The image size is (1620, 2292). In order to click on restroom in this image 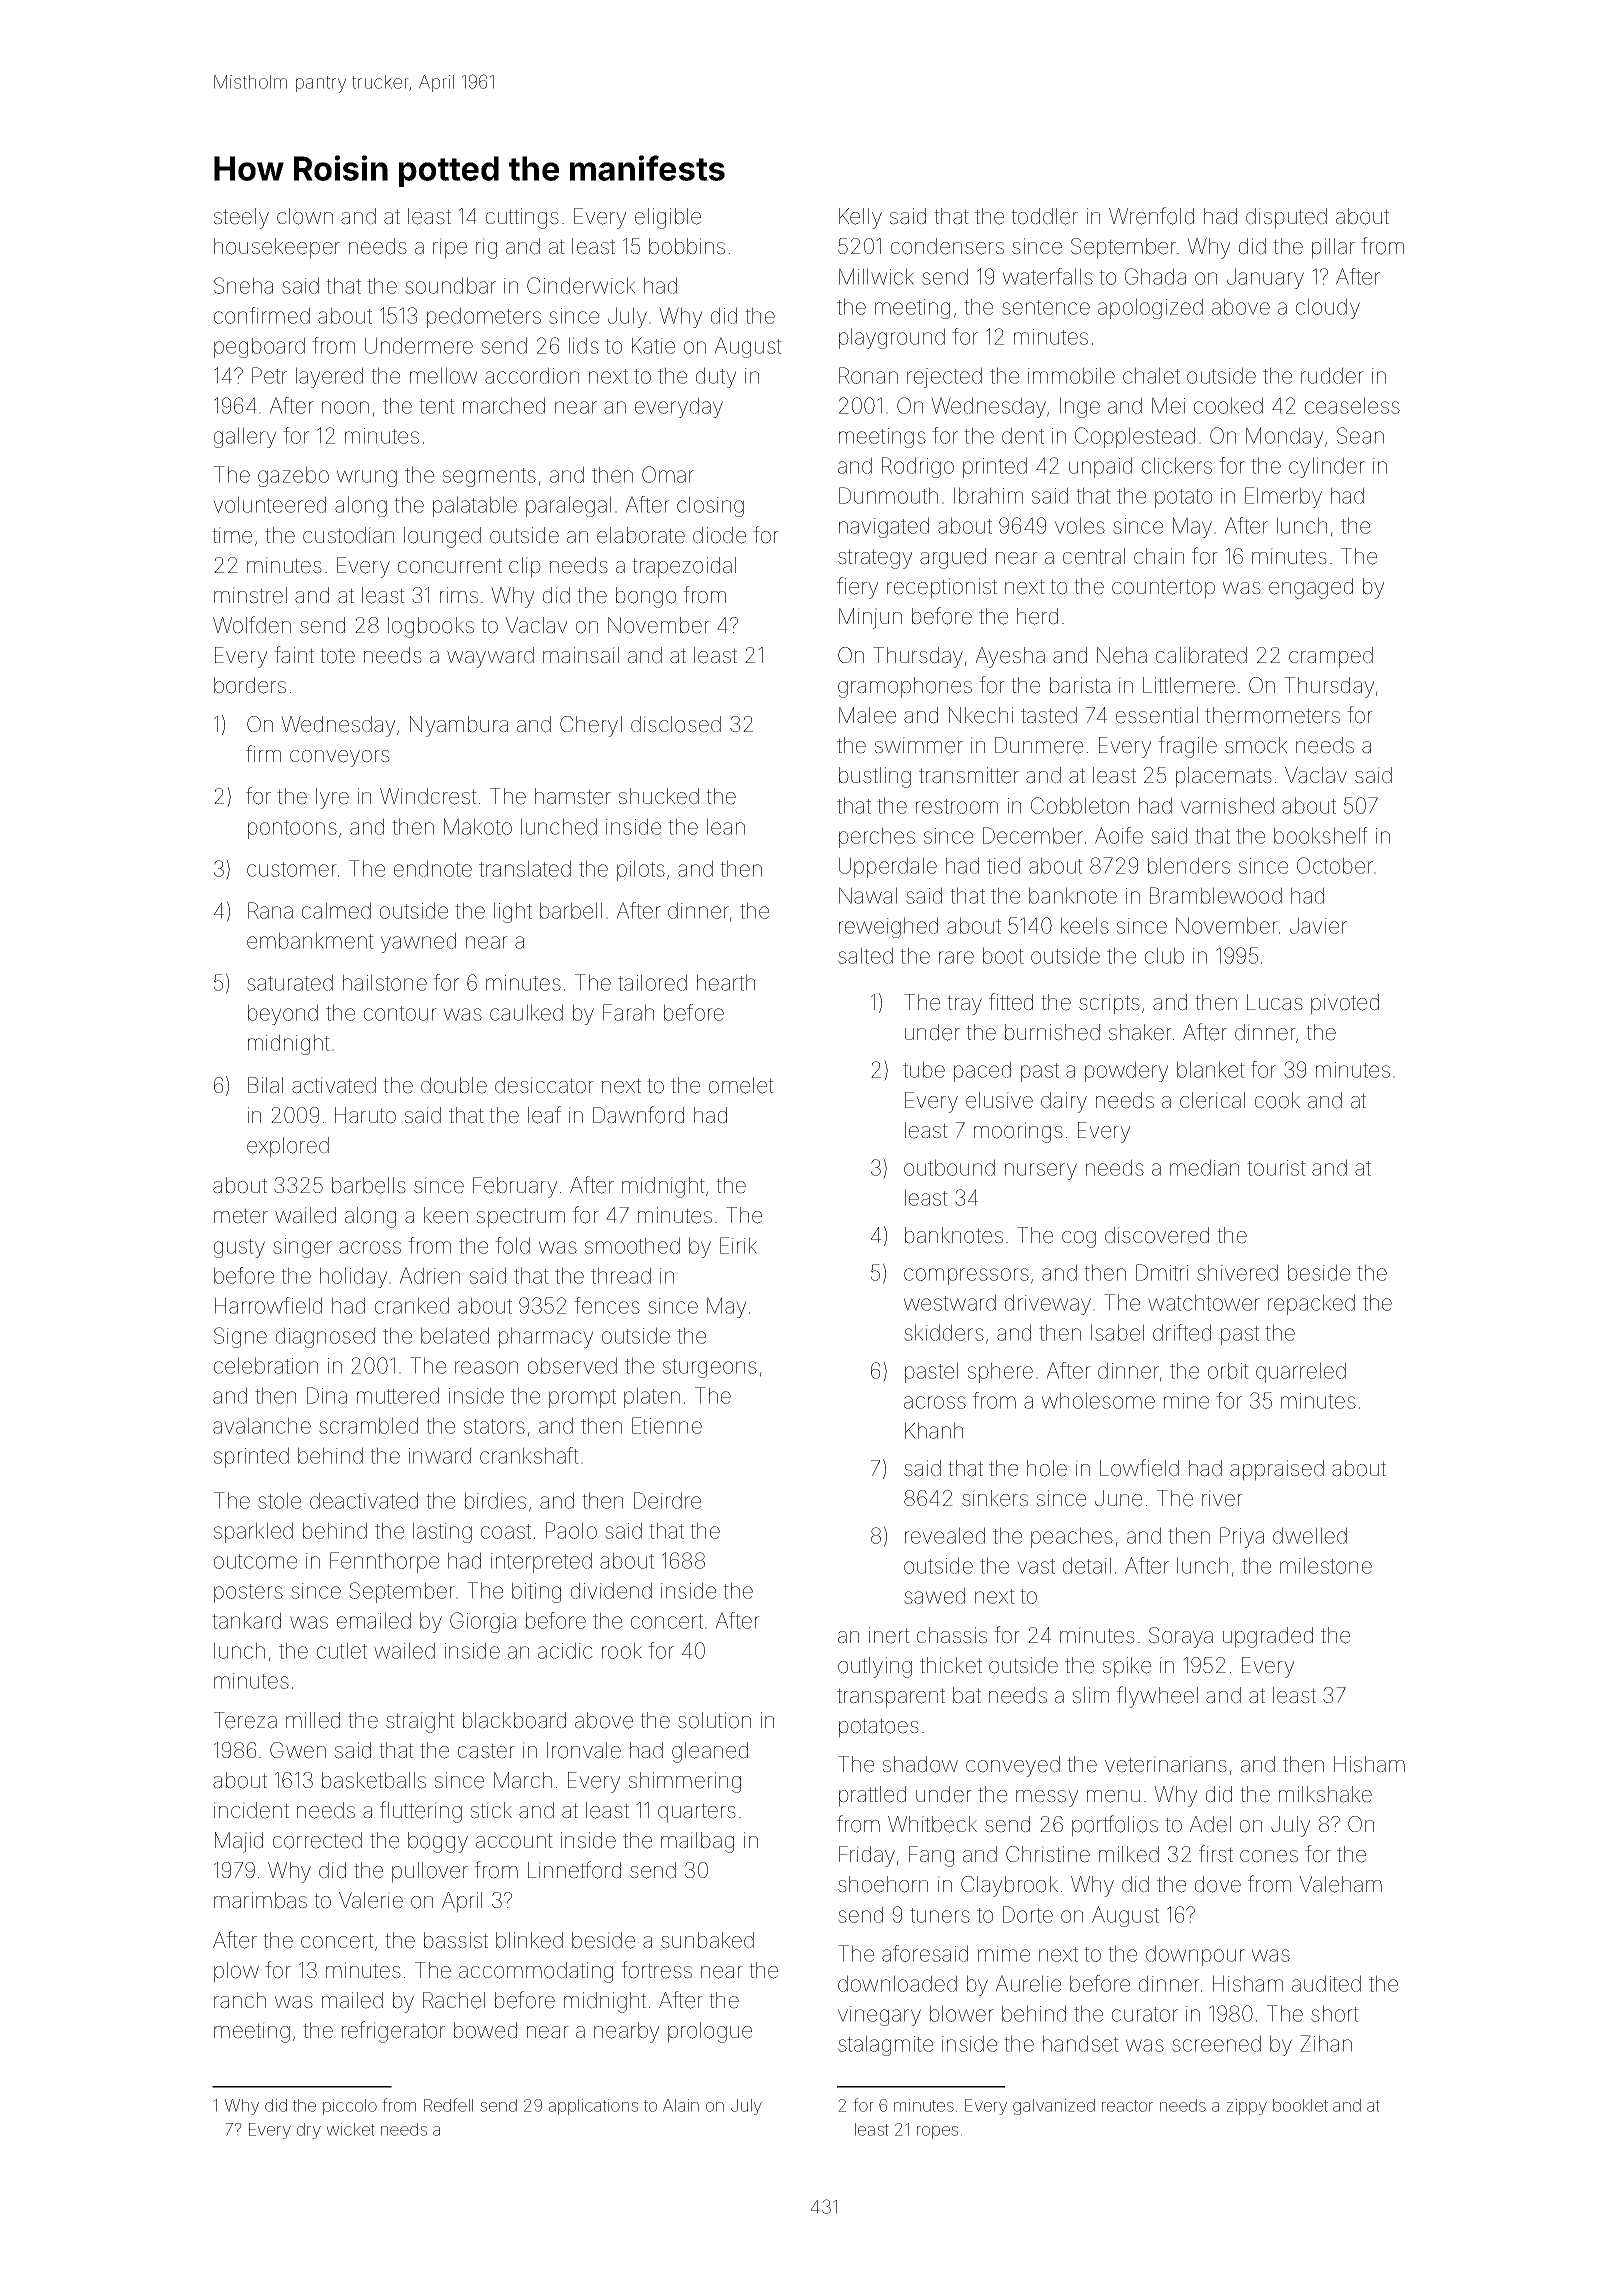, I will do `click(957, 806)`.
